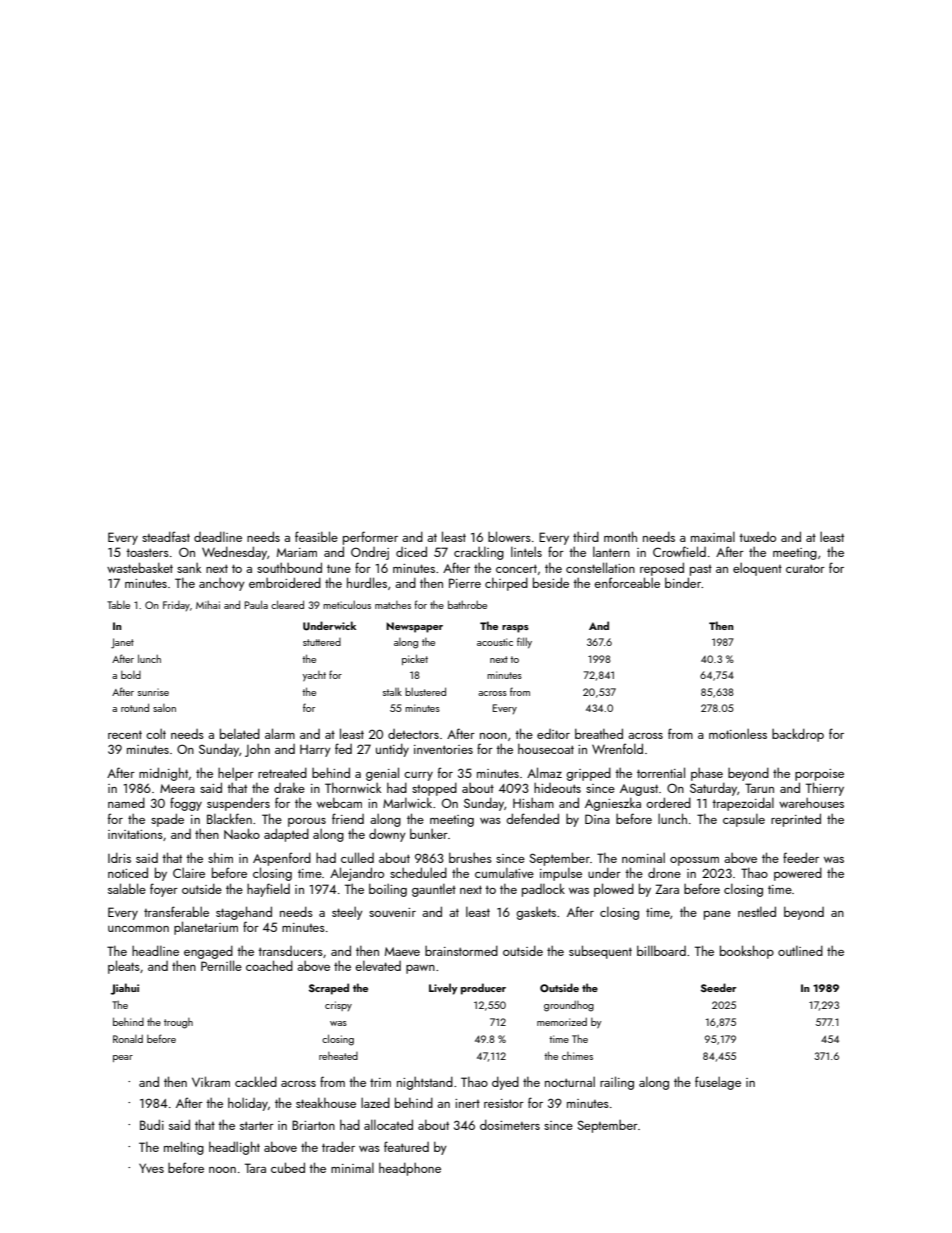  Describe the element at coordinates (166, 536) in the image. I see `steadfast` at that location.
